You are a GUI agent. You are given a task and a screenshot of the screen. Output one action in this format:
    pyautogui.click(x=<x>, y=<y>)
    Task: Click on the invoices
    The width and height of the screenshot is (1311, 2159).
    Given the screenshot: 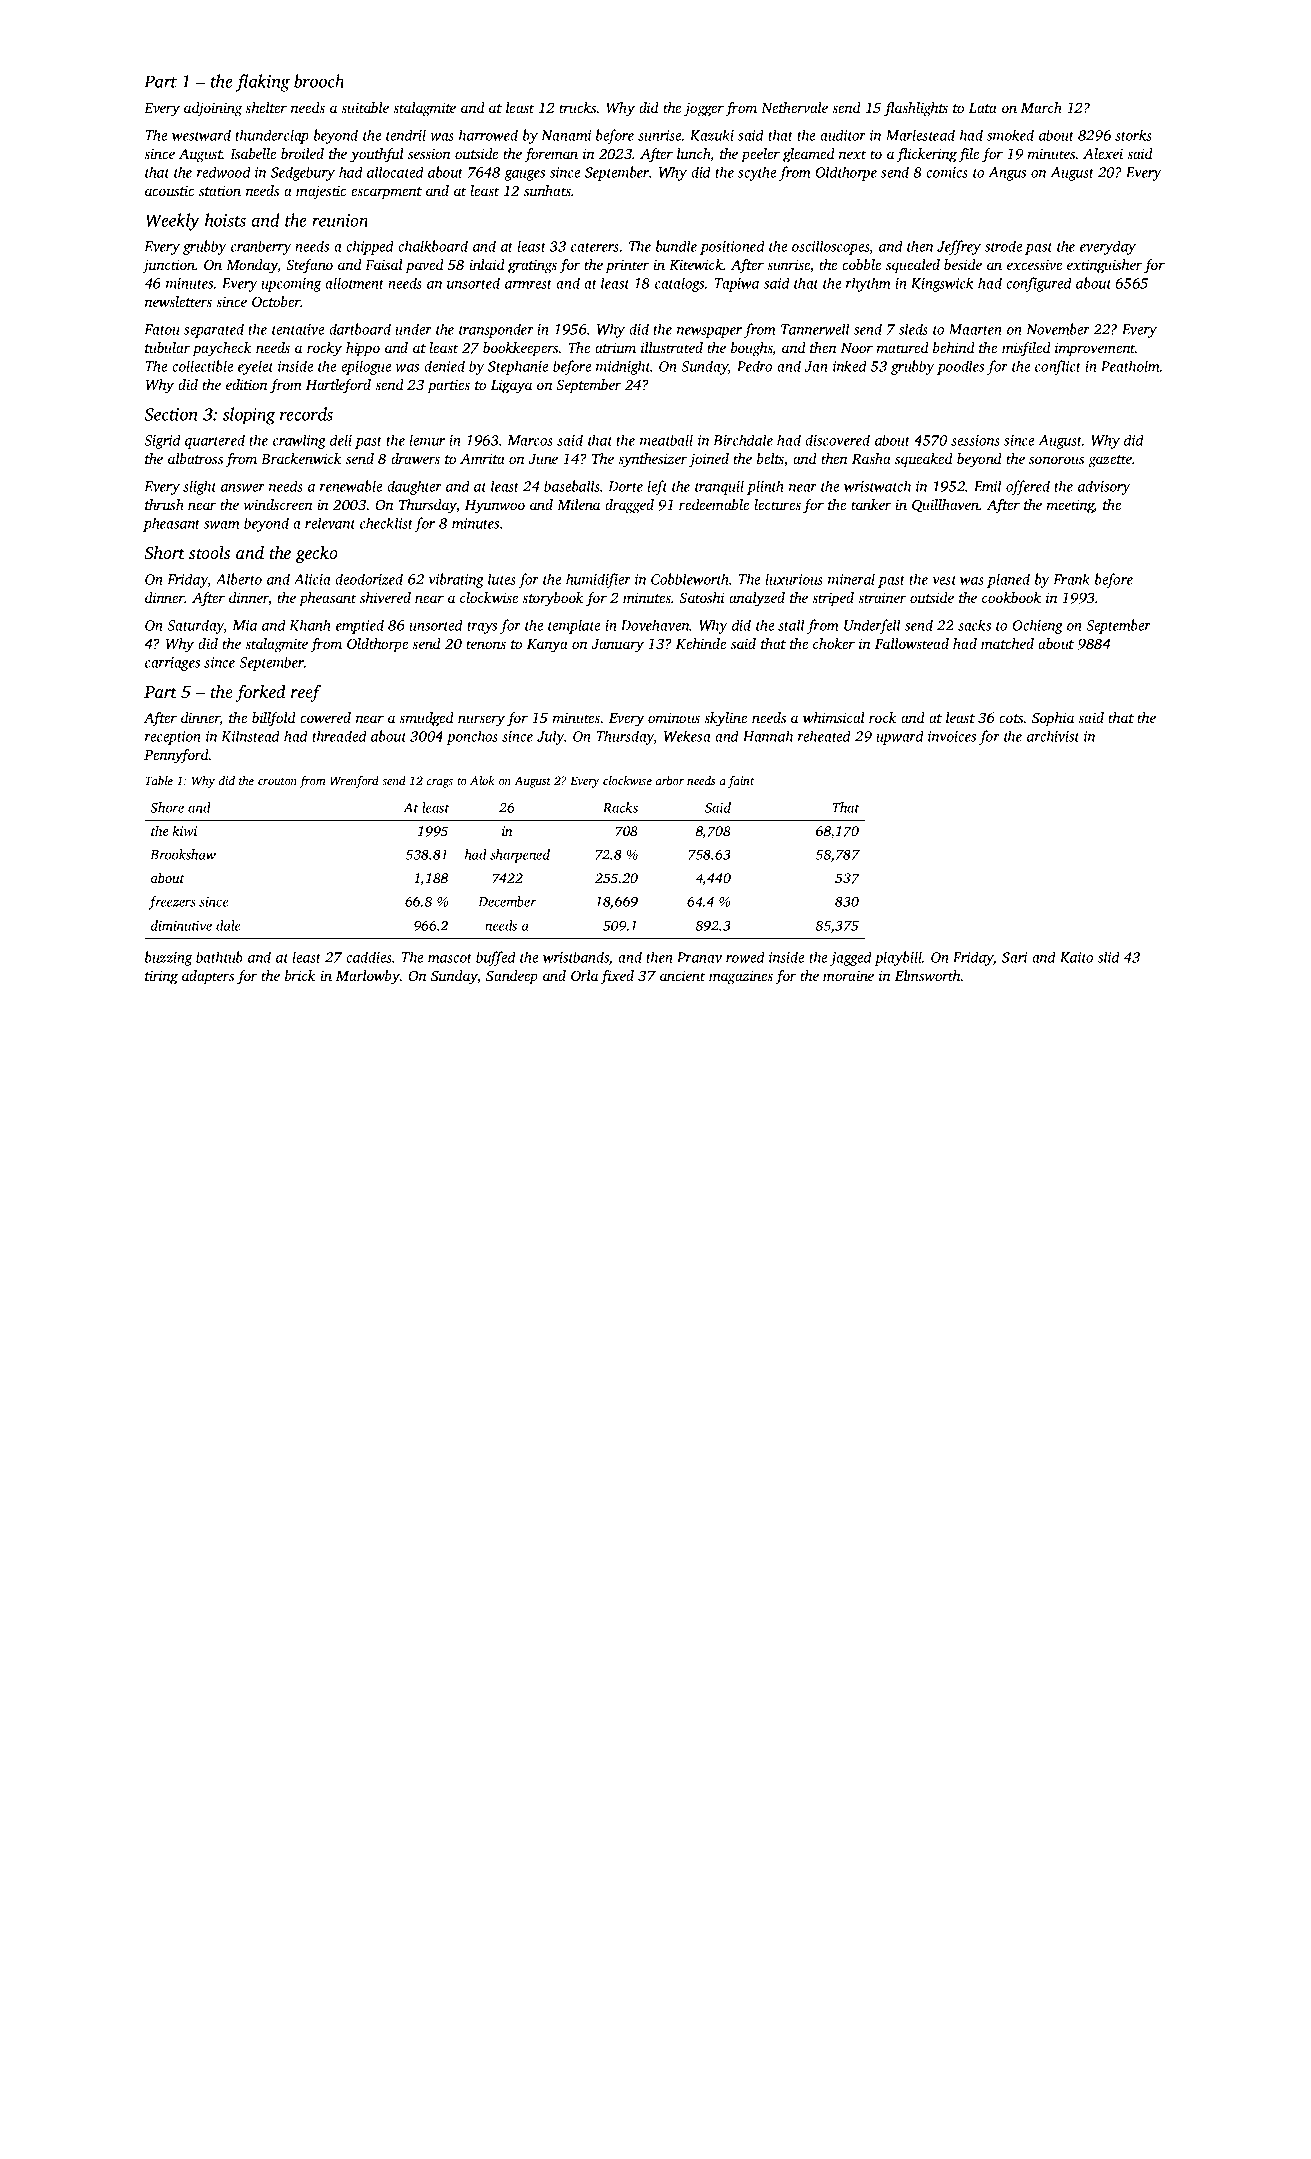 What is the action you would take?
    pyautogui.click(x=952, y=736)
